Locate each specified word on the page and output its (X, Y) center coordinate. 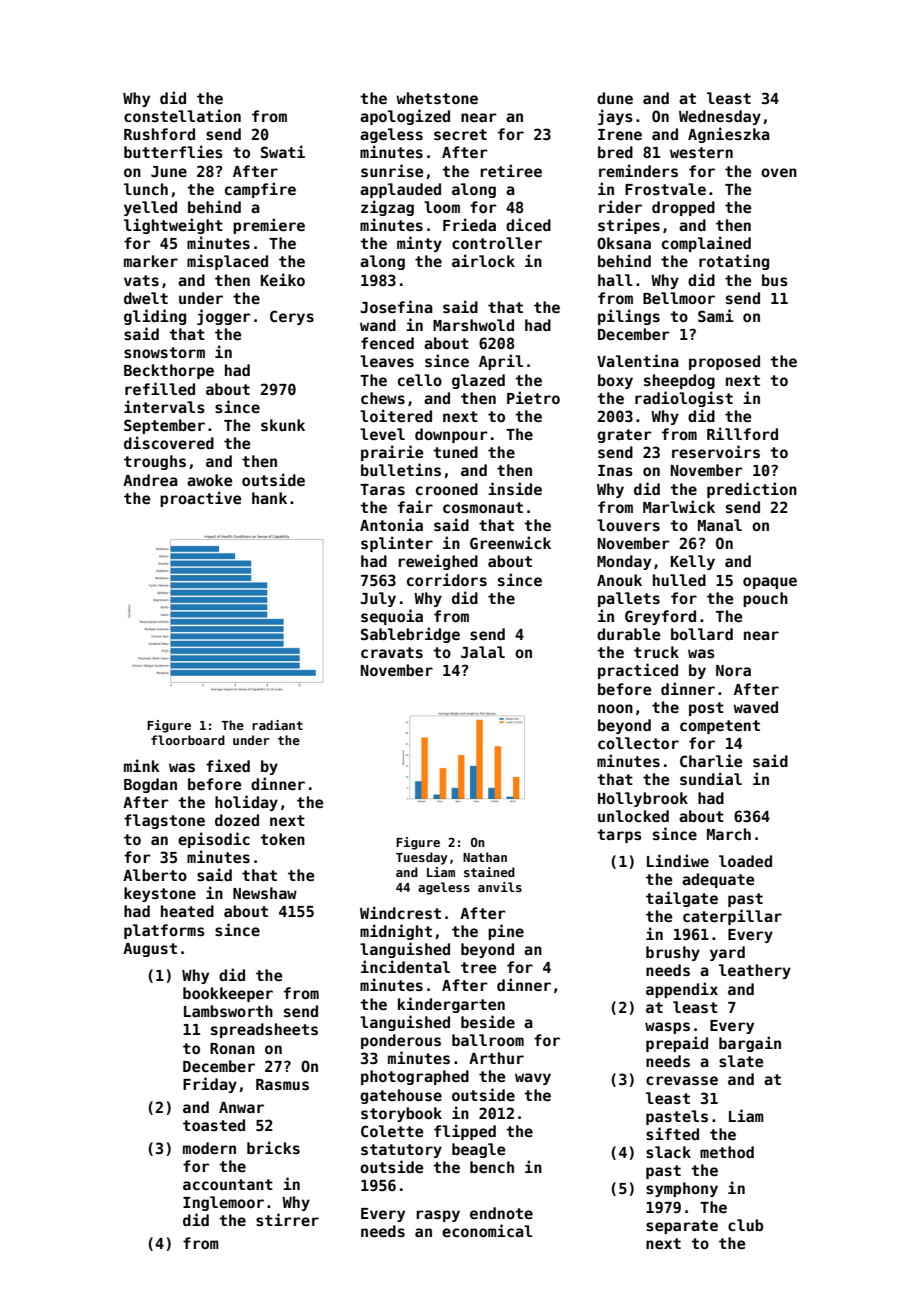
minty (419, 244)
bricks (273, 1147)
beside (488, 1021)
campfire (260, 190)
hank (269, 498)
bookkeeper (228, 994)
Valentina (638, 360)
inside (515, 488)
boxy (615, 381)
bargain (750, 1044)
